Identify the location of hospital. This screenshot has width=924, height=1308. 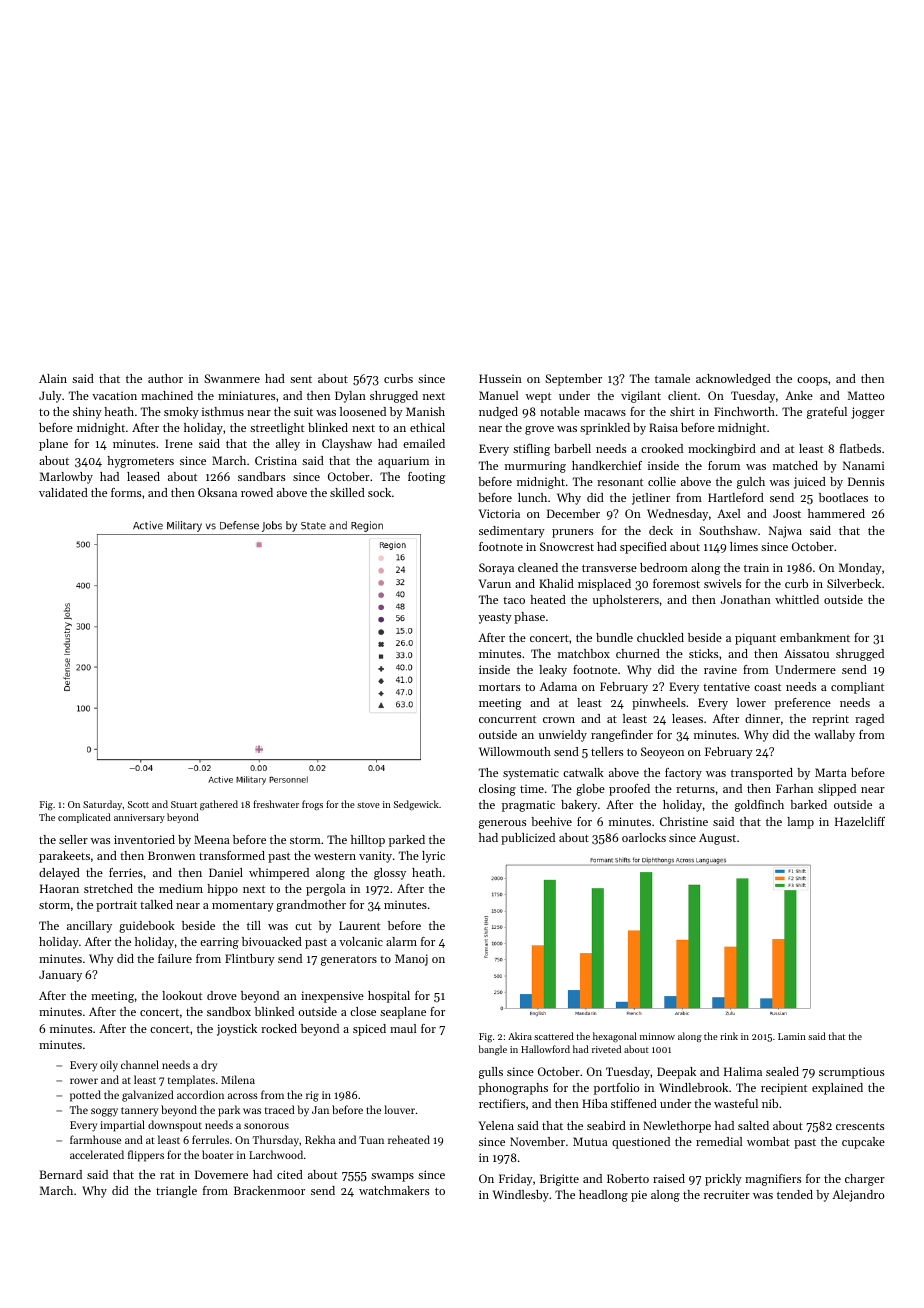
(389, 997).
